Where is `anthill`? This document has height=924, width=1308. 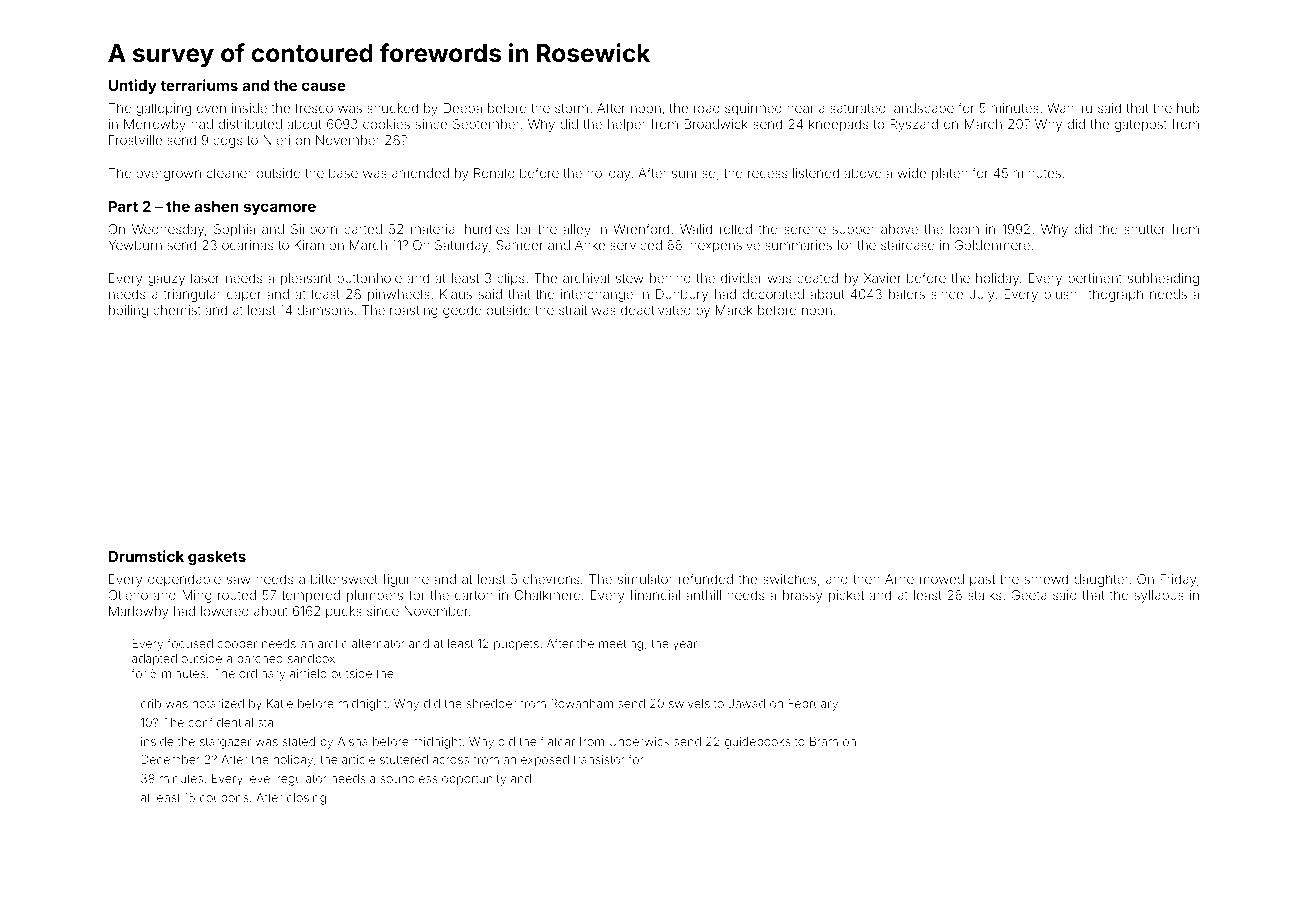
anthill is located at coordinates (703, 595).
